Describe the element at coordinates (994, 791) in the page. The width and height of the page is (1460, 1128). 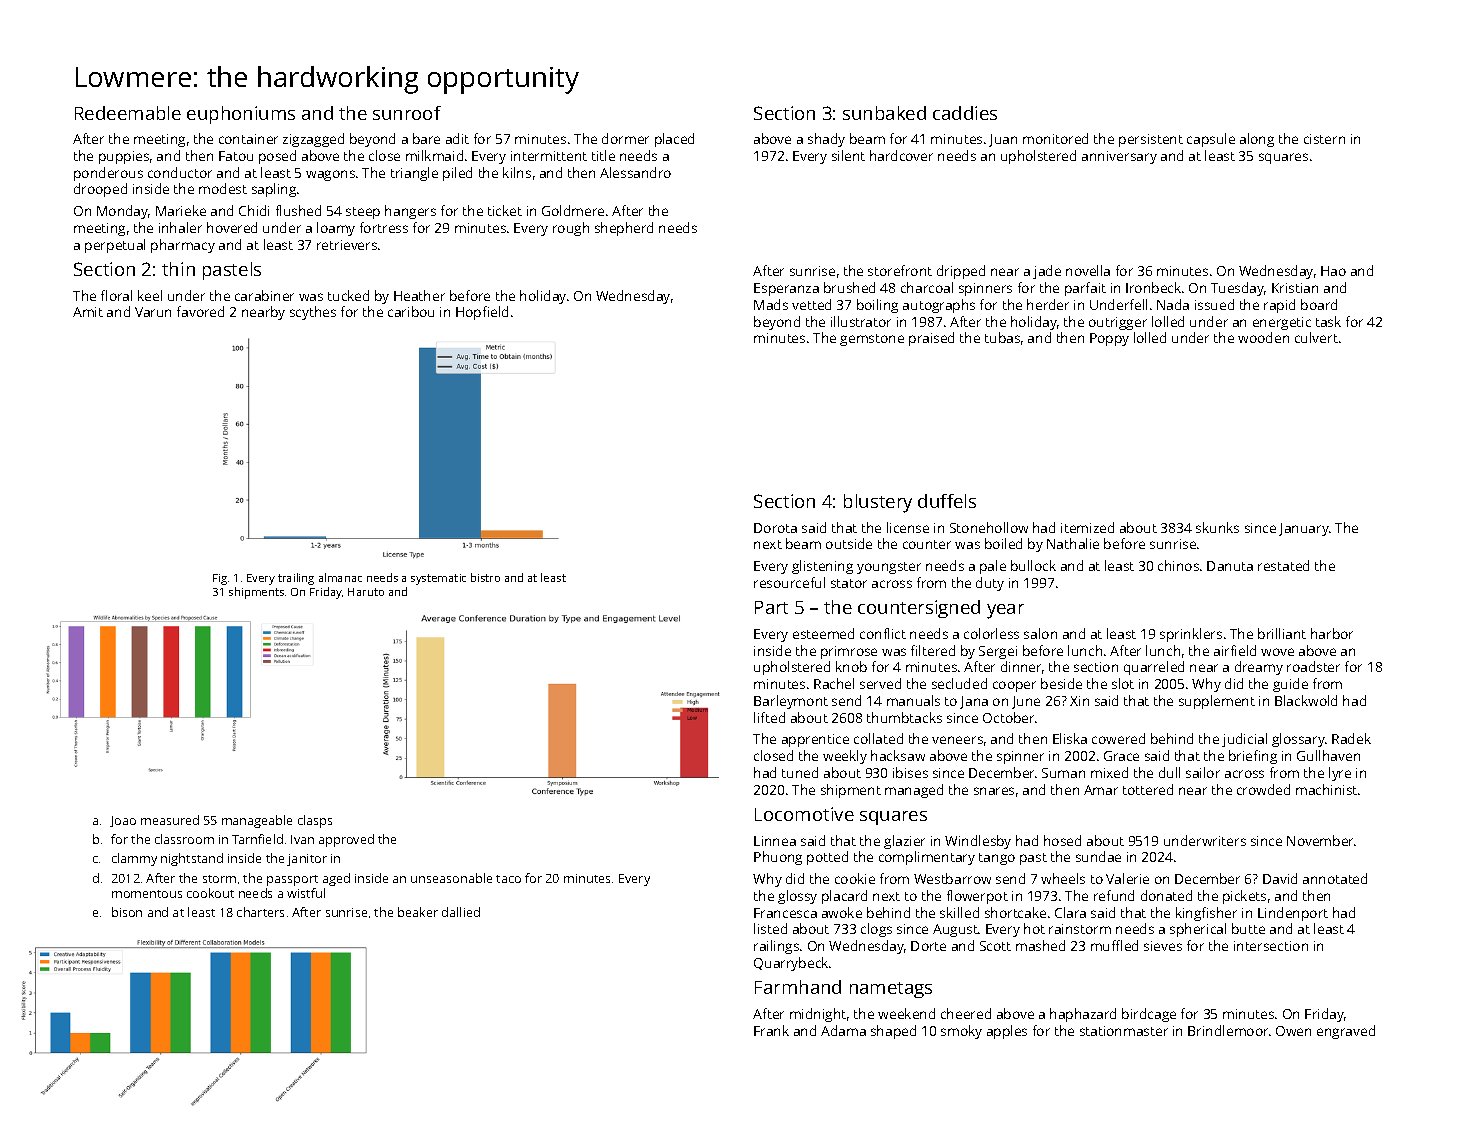
I see `snares` at that location.
